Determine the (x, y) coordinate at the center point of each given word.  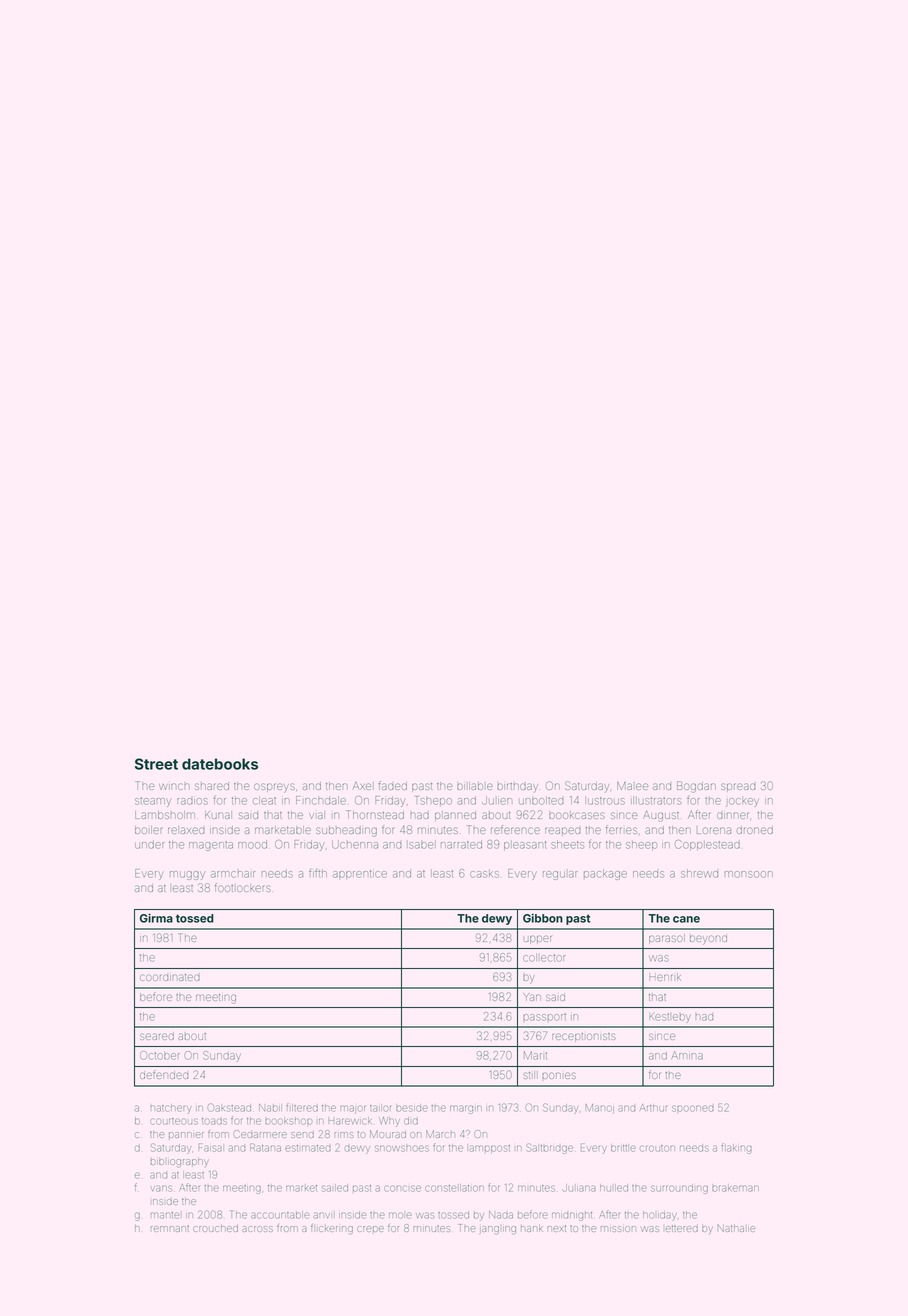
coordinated (170, 977)
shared (212, 786)
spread (738, 787)
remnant (170, 1229)
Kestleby (670, 1018)
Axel (363, 786)
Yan (532, 997)
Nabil (270, 1108)
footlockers (243, 887)
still (531, 1075)
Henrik (665, 977)
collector (544, 958)
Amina (687, 1055)
